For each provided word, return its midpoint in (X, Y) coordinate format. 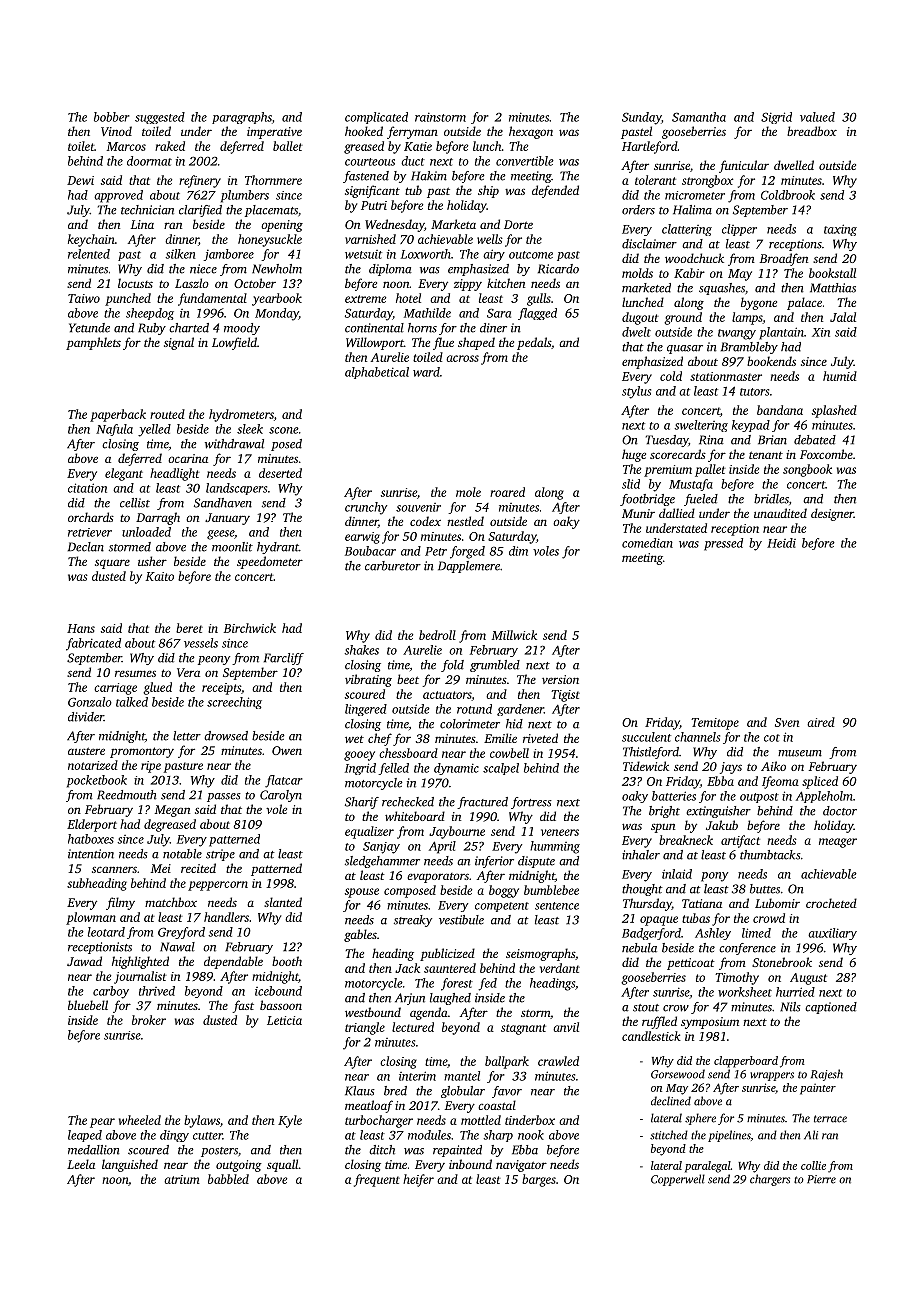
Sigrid (776, 118)
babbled (228, 1179)
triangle (365, 1028)
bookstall (832, 273)
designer (832, 514)
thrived (157, 991)
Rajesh (827, 1075)
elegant (124, 474)
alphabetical (377, 373)
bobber (112, 117)
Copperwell (678, 1180)
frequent (377, 1180)
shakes (361, 650)
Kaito (160, 576)
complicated (376, 118)
